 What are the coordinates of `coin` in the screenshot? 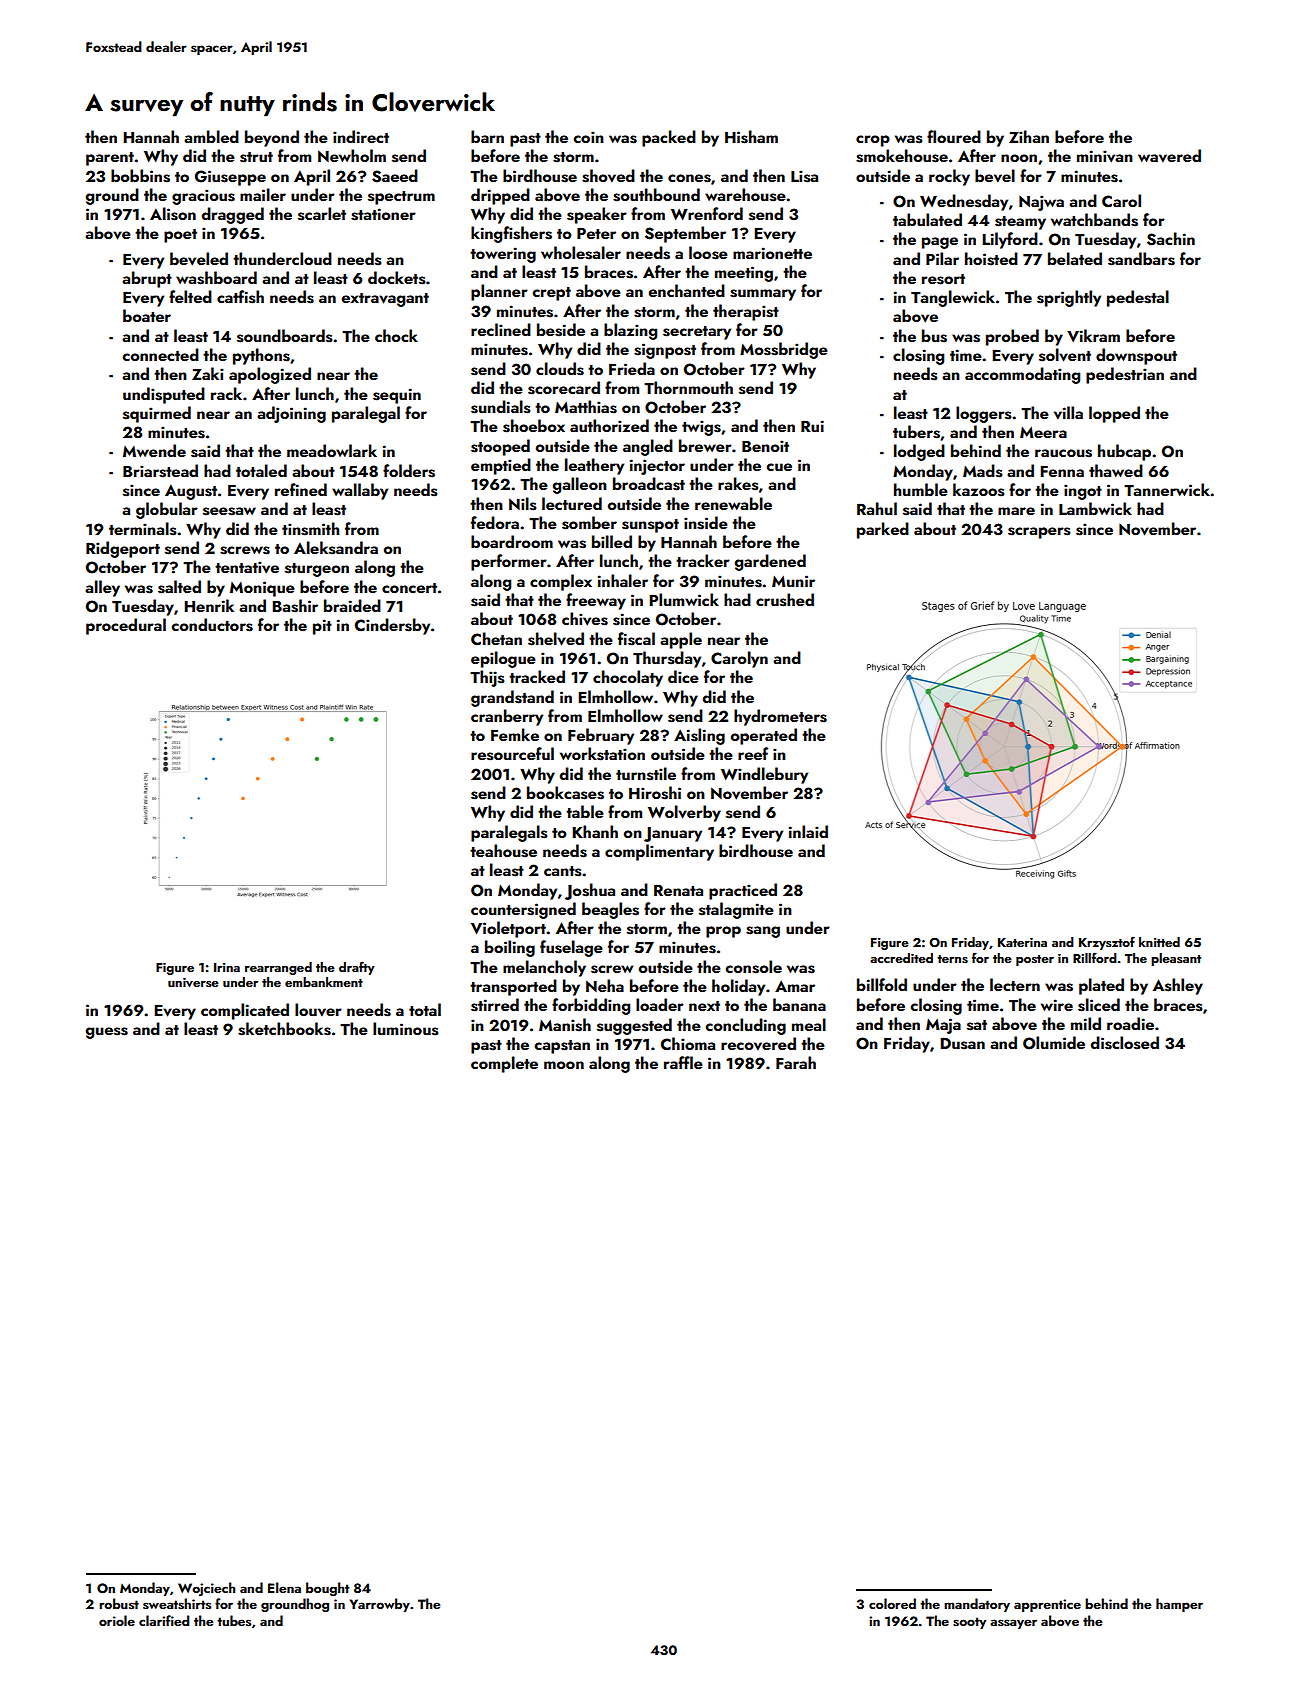 It's located at (588, 137).
